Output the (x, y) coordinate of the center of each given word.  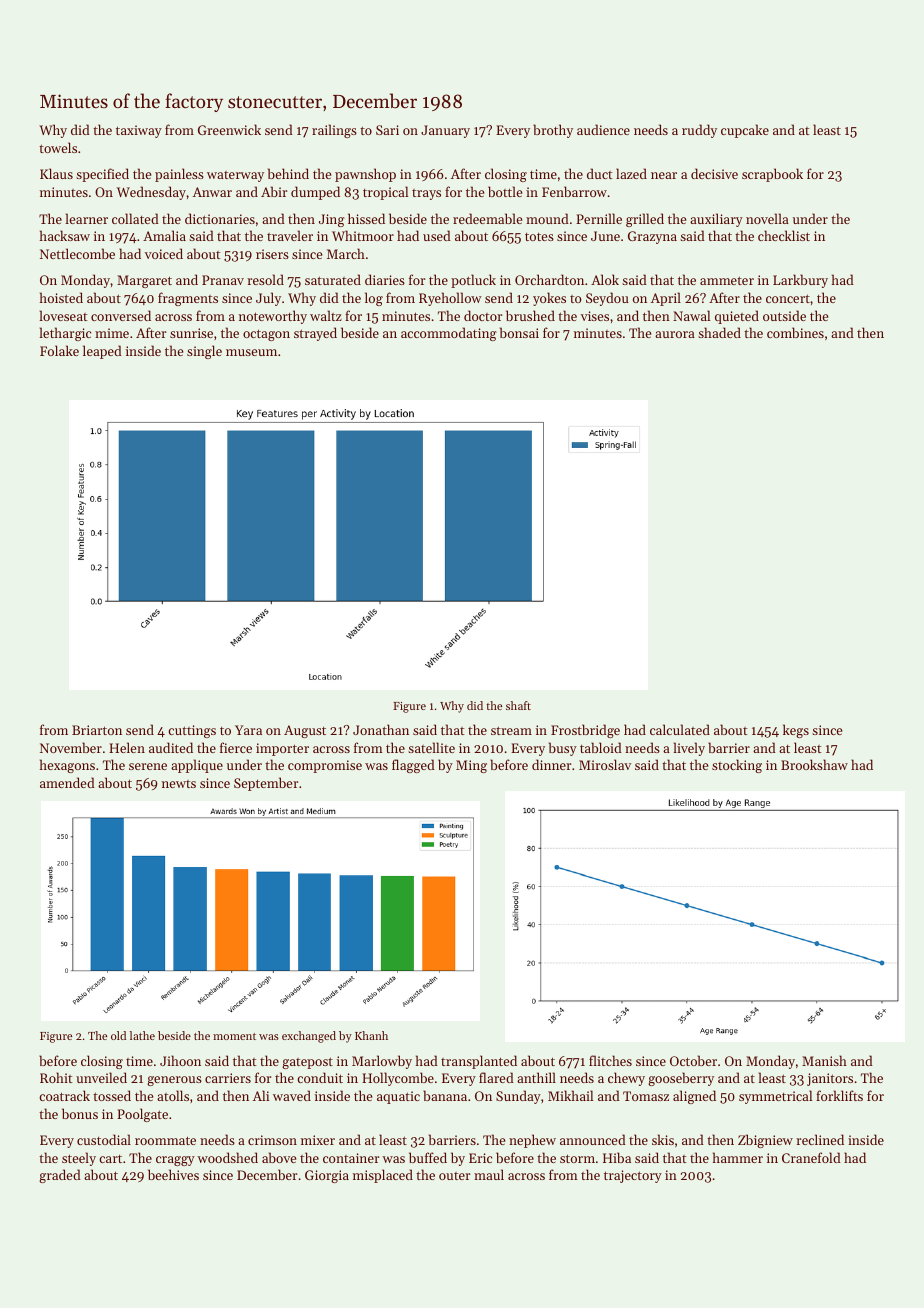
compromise (325, 766)
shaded (719, 332)
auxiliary (716, 220)
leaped (102, 352)
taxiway (139, 131)
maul (489, 1174)
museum (251, 352)
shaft (518, 705)
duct (600, 173)
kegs (796, 731)
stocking (737, 766)
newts (179, 784)
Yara (248, 730)
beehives (173, 1174)
